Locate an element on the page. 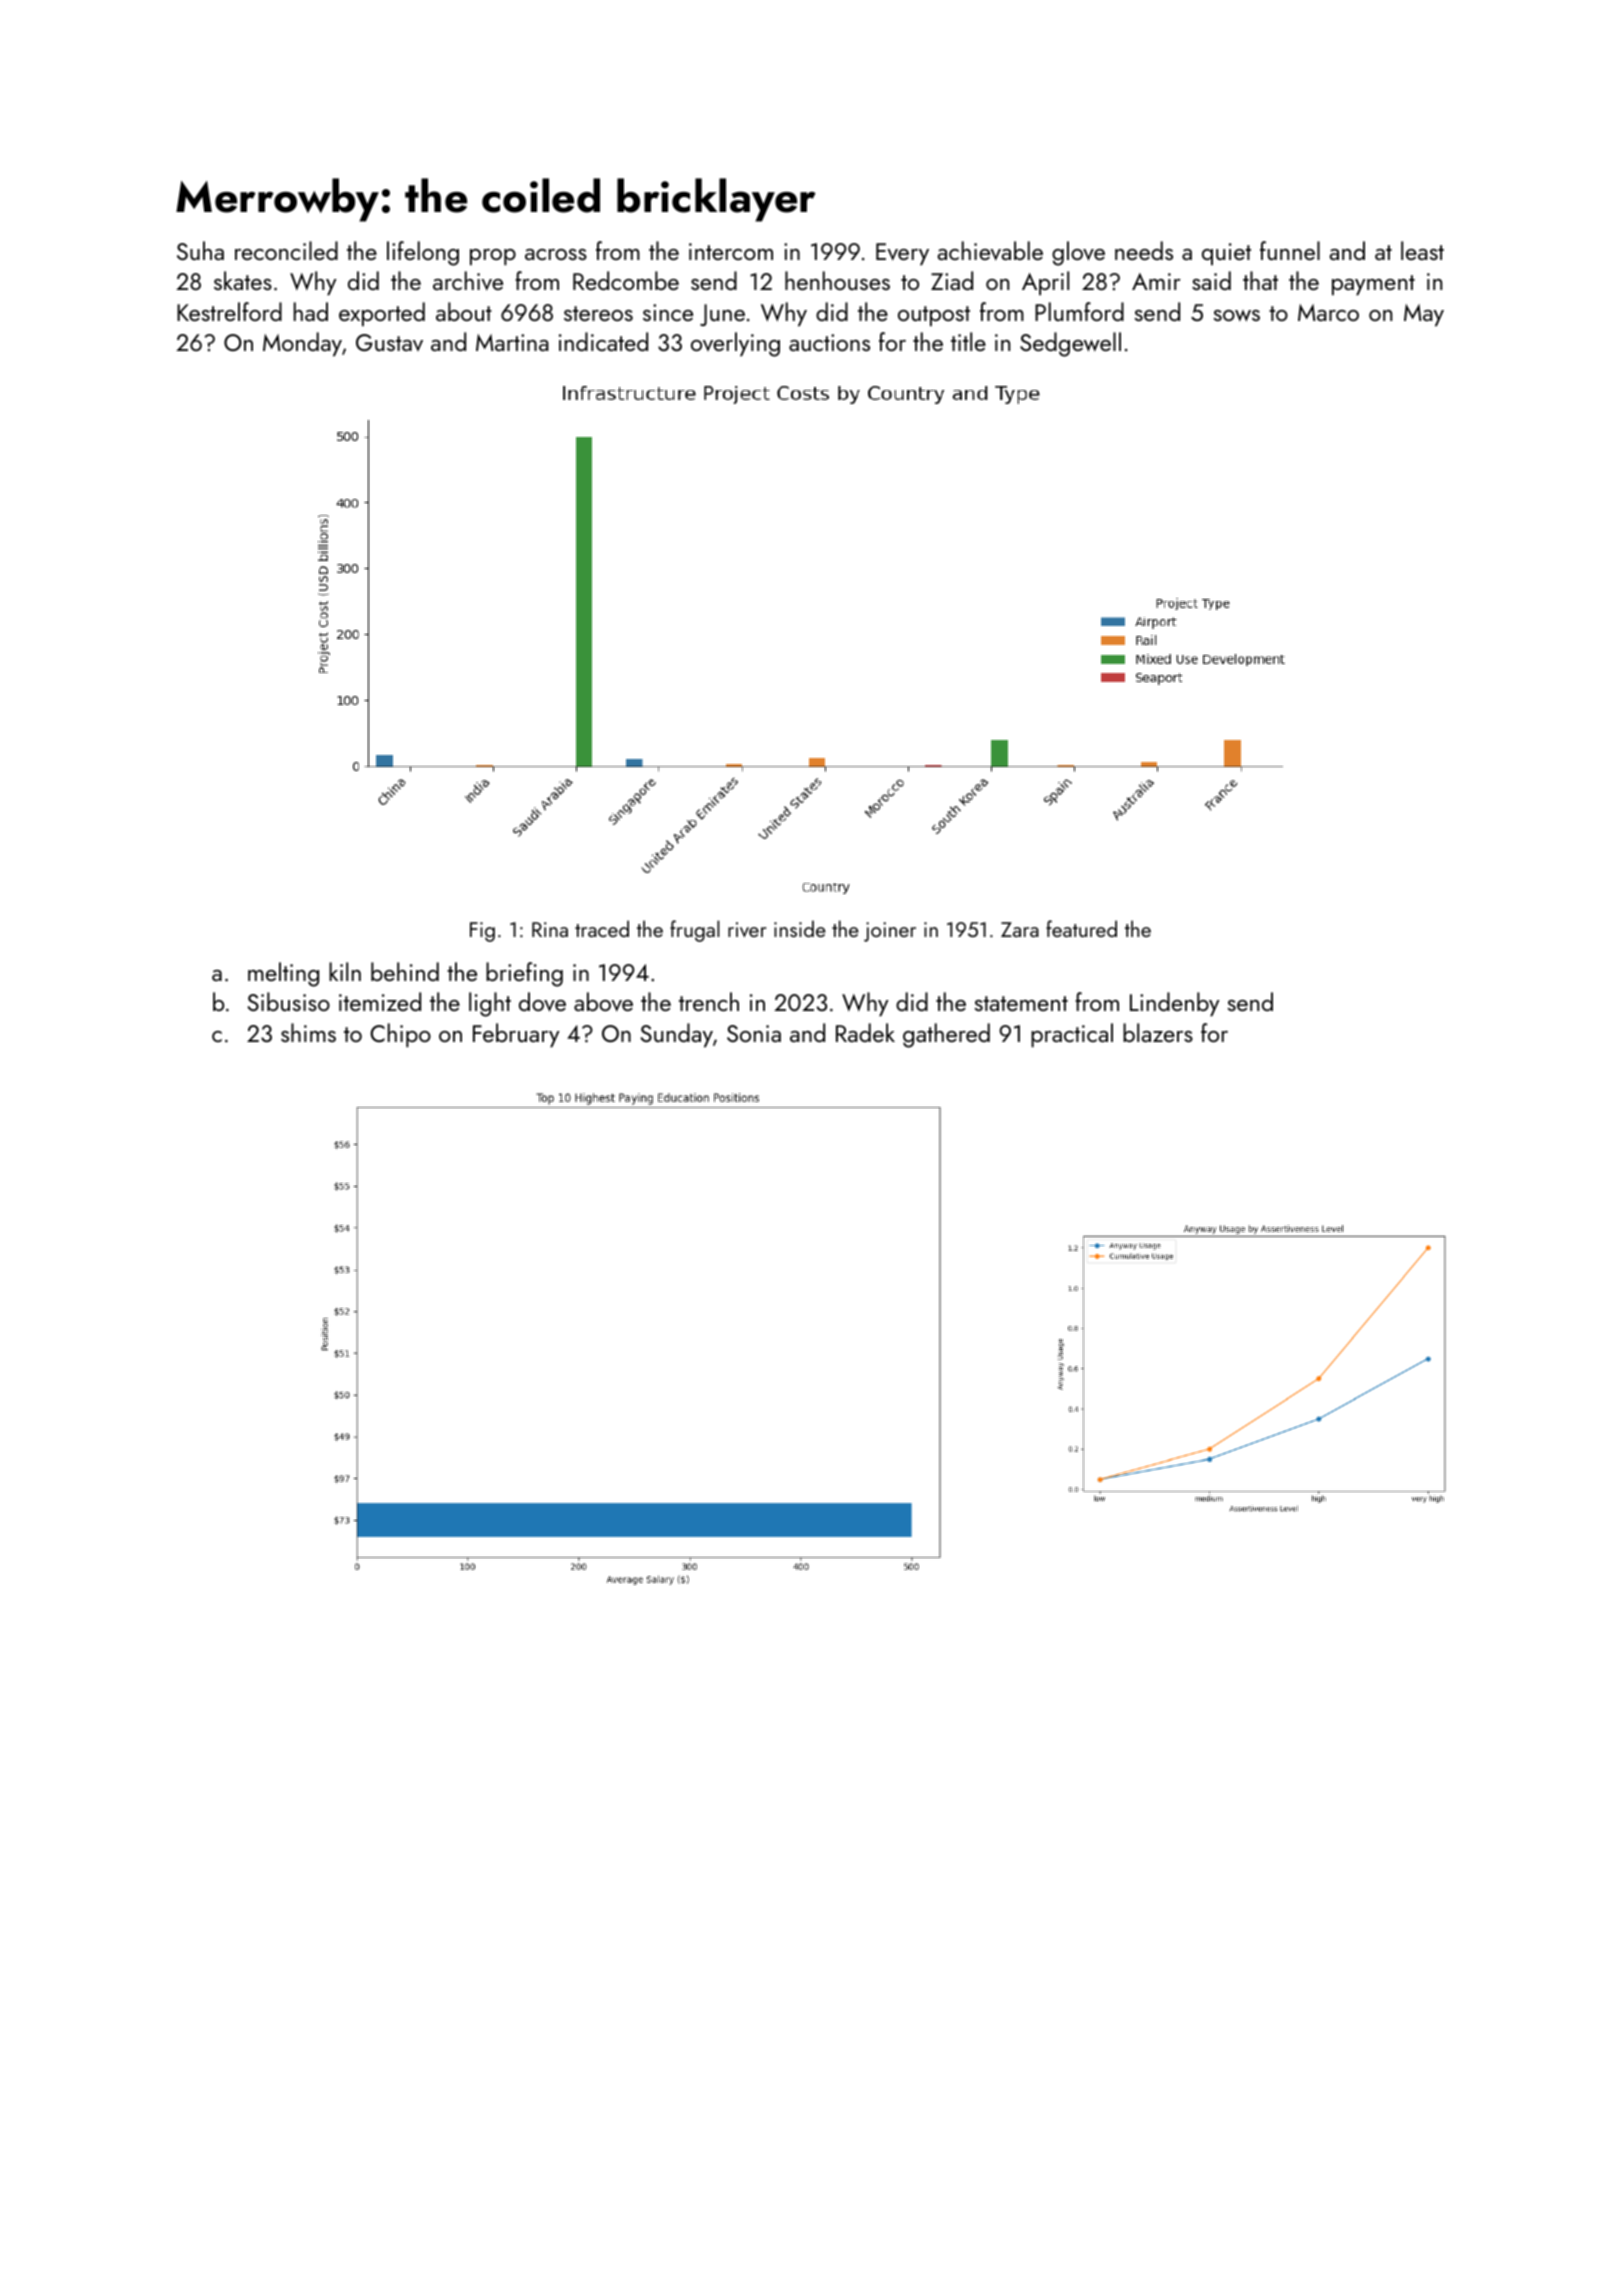  Sonia is located at coordinates (754, 1033).
